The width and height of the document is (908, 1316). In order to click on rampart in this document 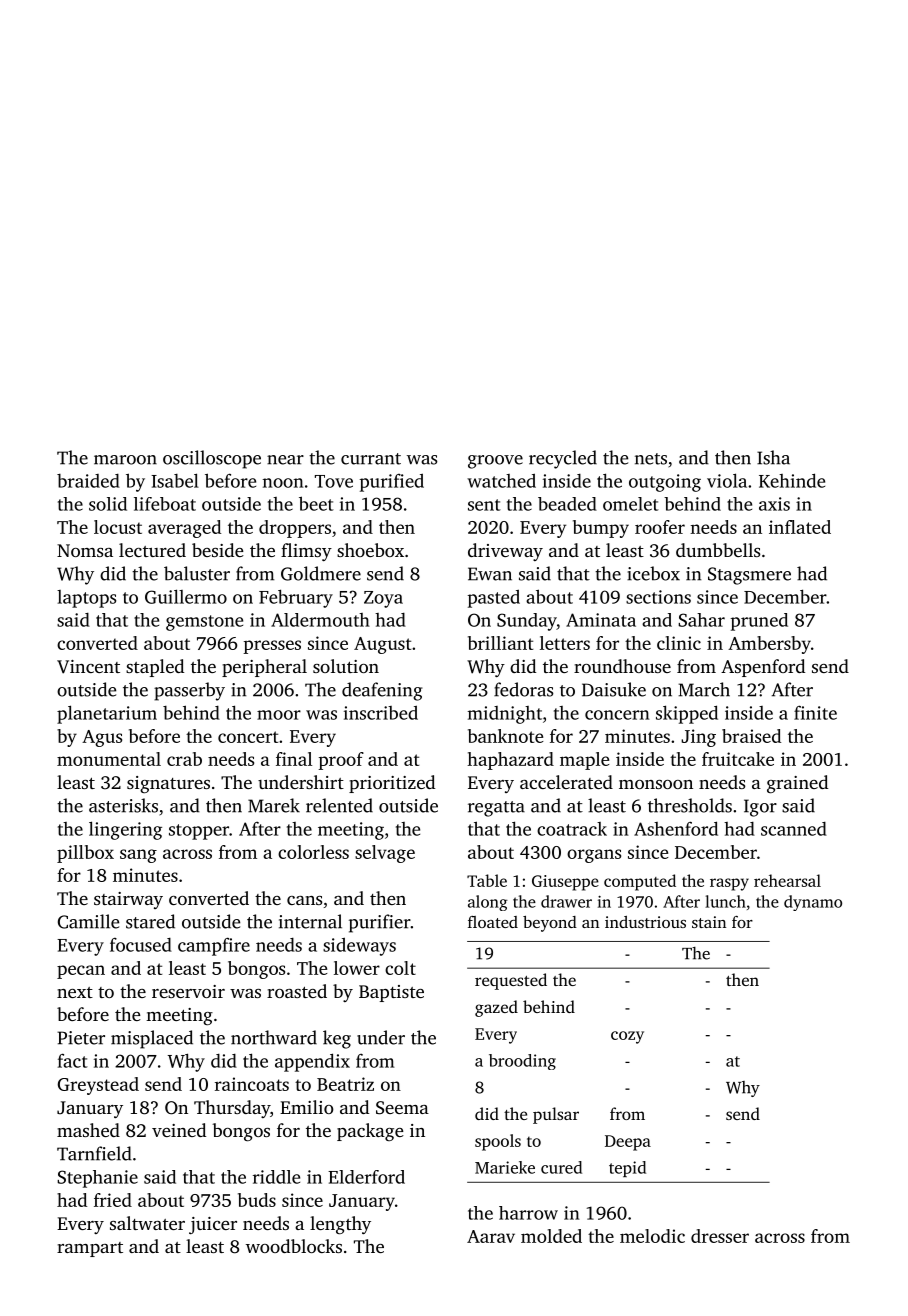, I will do `click(90, 1249)`.
